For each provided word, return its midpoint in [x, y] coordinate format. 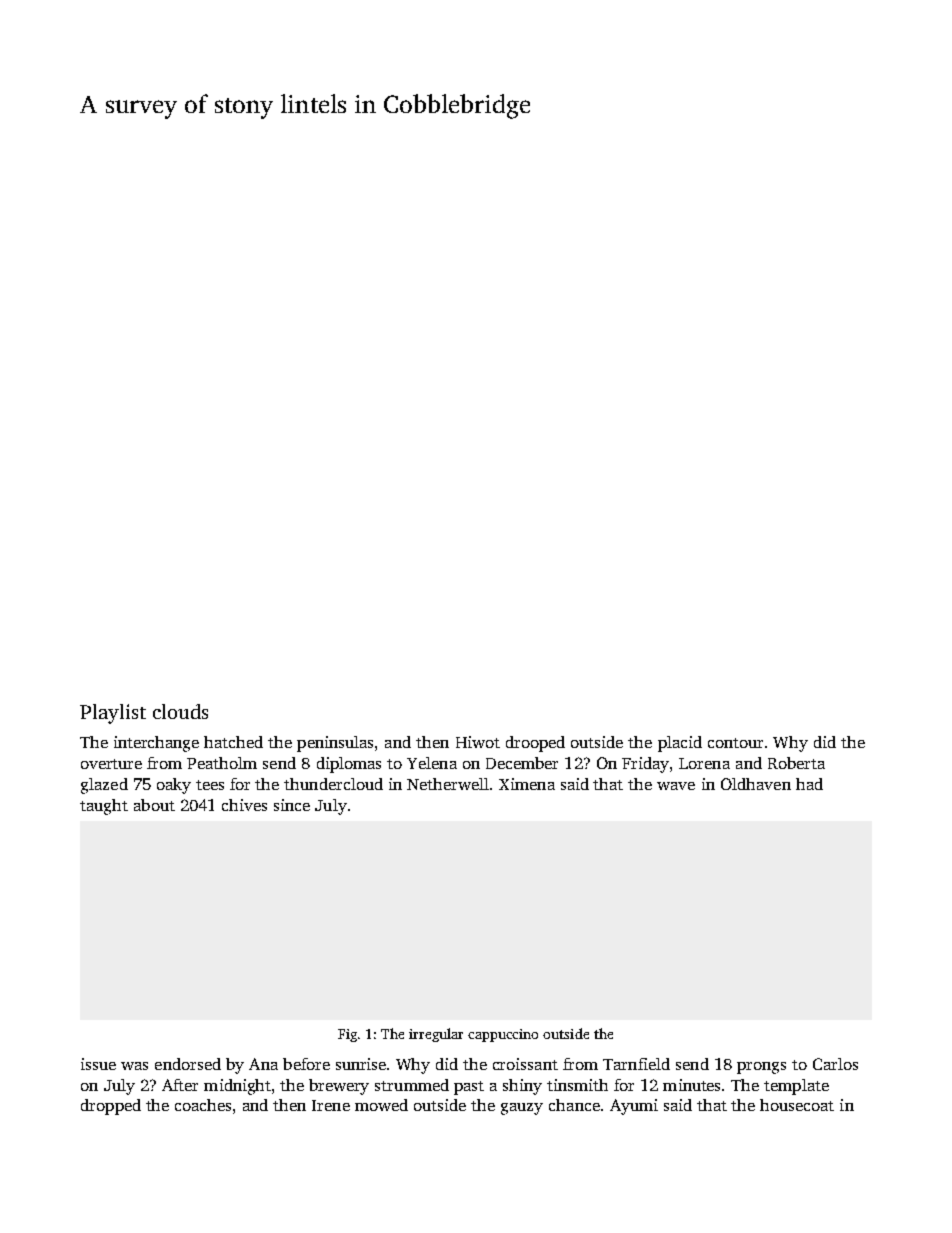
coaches [203, 1105]
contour [735, 743]
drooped [535, 744]
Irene [331, 1105]
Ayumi [634, 1107]
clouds [180, 711]
